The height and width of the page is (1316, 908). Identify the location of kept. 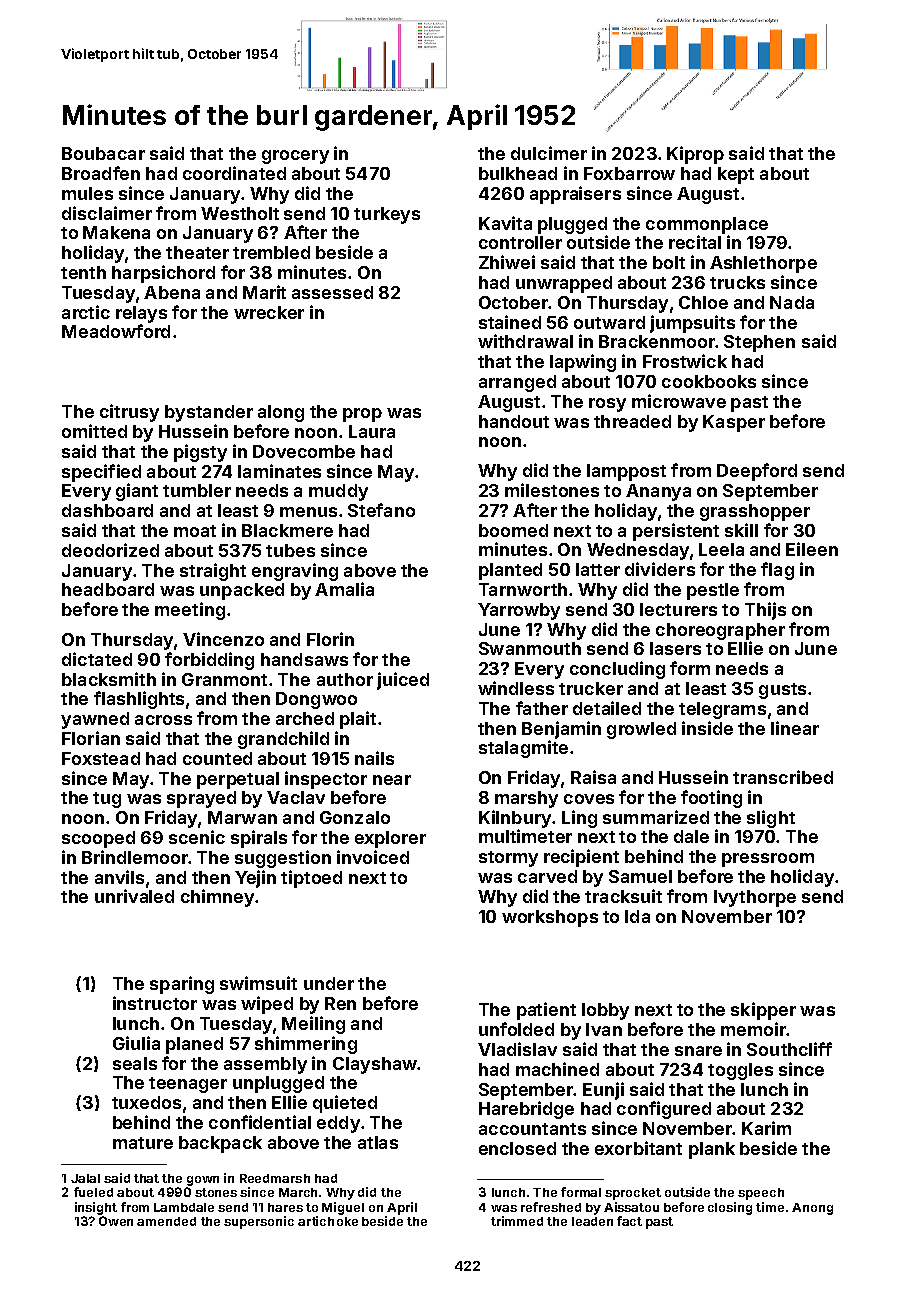
(736, 175).
